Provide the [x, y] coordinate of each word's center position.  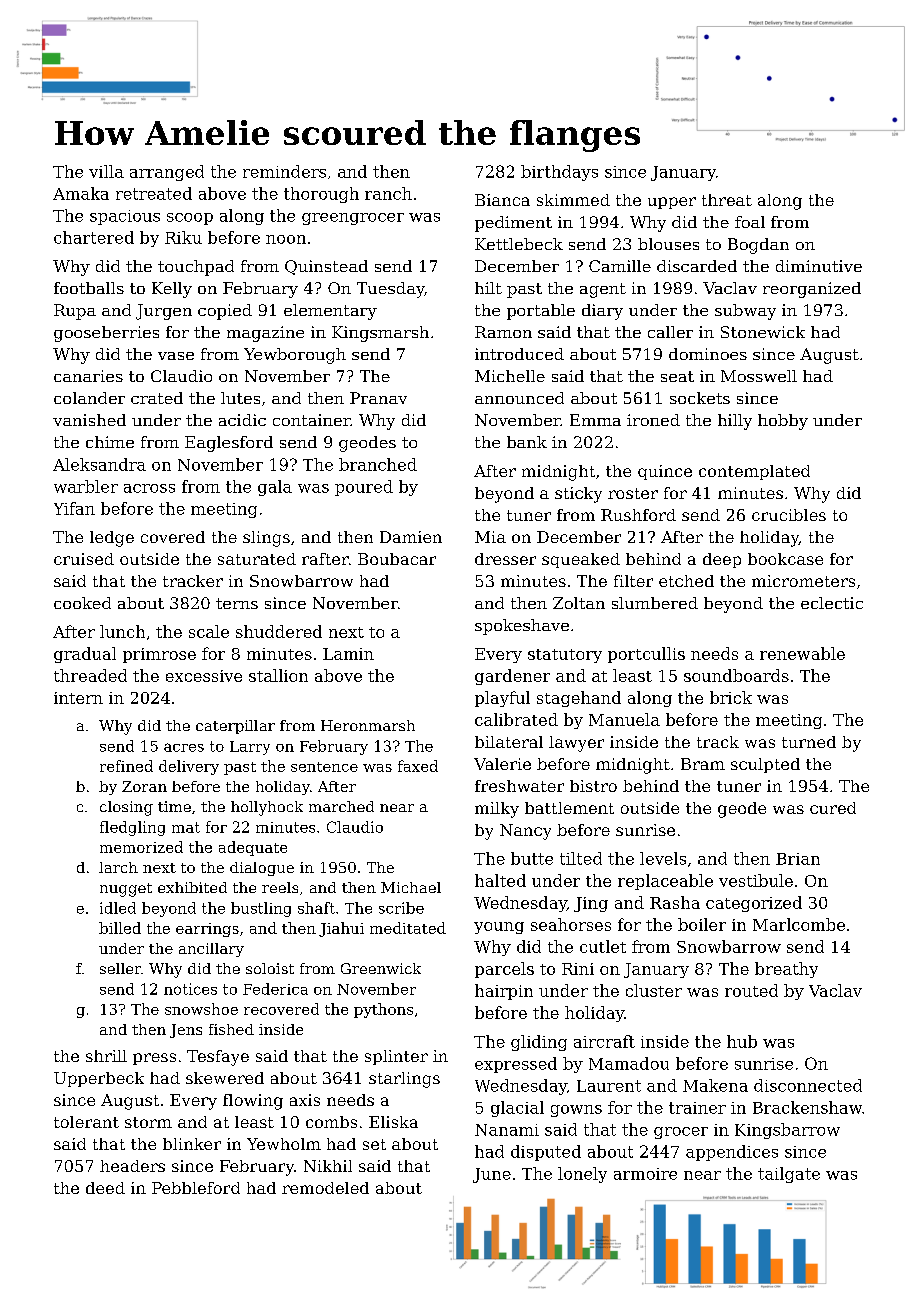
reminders [284, 171]
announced [519, 398]
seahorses [571, 924]
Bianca [502, 200]
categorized [754, 904]
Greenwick [381, 968]
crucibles [789, 515]
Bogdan [758, 246]
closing [126, 808]
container [311, 420]
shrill [106, 1056]
